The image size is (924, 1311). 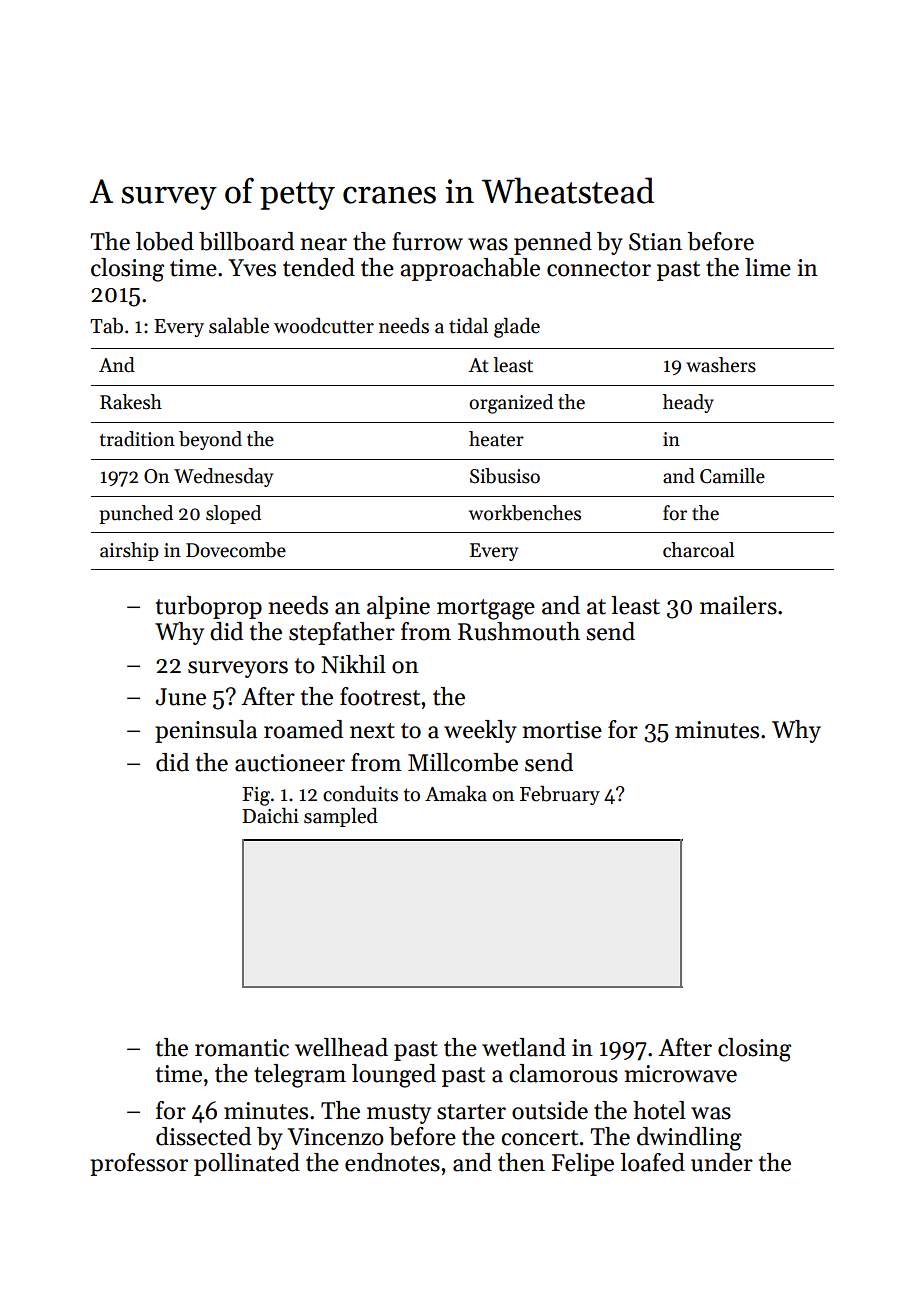 What do you see at coordinates (468, 325) in the page?
I see `tidal` at bounding box center [468, 325].
